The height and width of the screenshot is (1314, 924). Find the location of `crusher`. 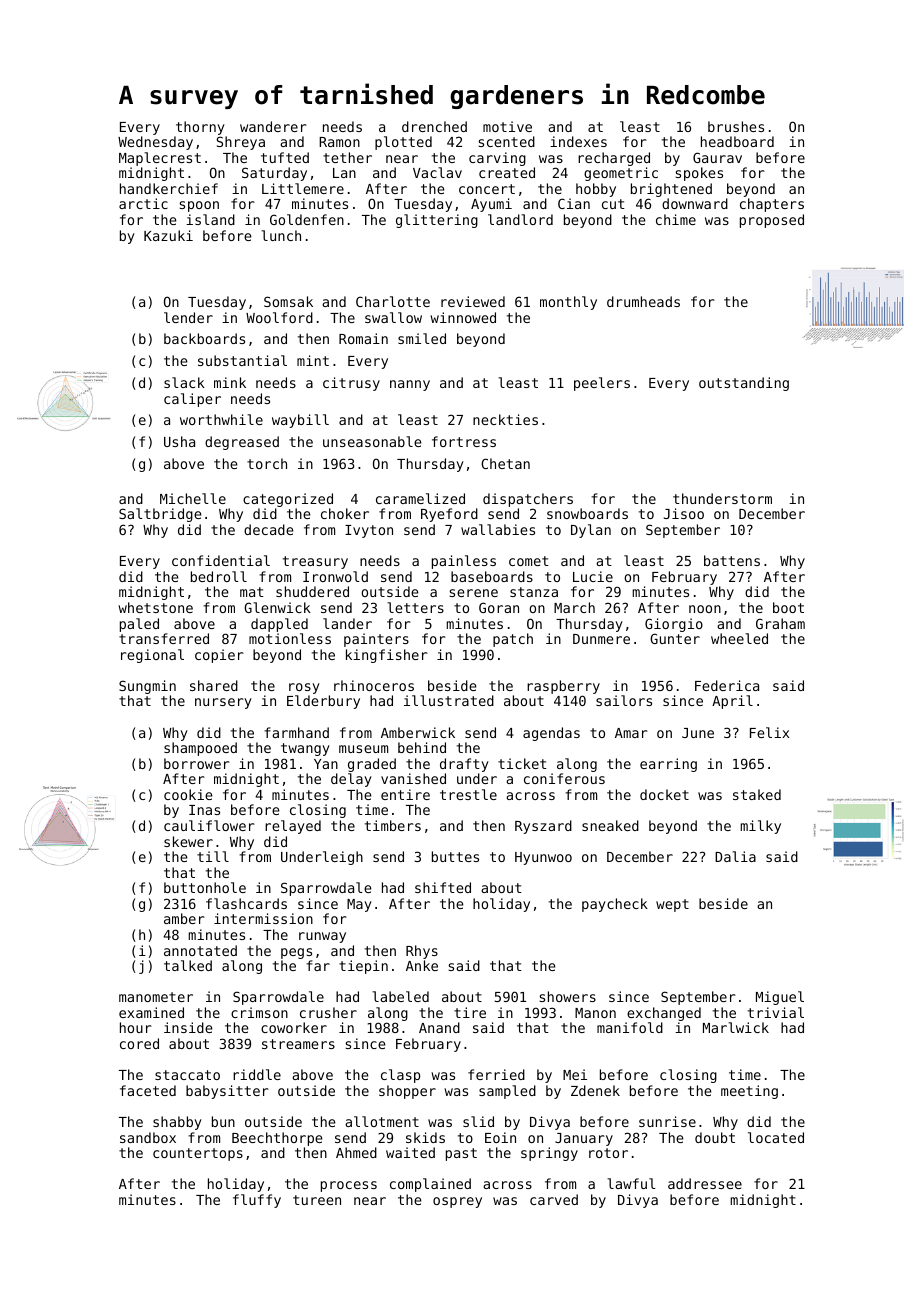

crusher is located at coordinates (328, 1012).
